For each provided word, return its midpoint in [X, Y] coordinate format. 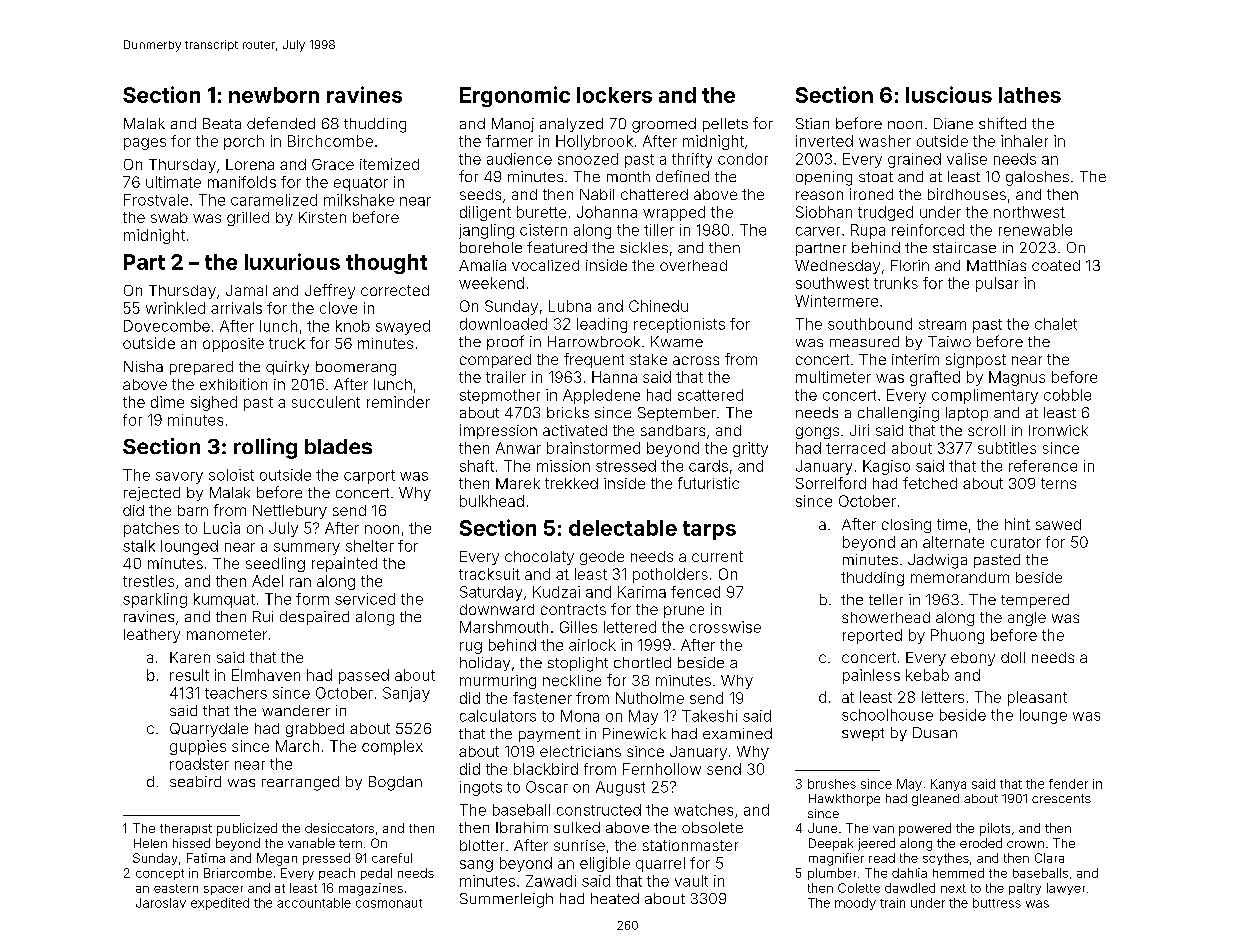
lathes [1030, 95]
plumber [832, 874]
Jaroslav [161, 903]
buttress [997, 903]
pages [145, 144]
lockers [614, 95]
